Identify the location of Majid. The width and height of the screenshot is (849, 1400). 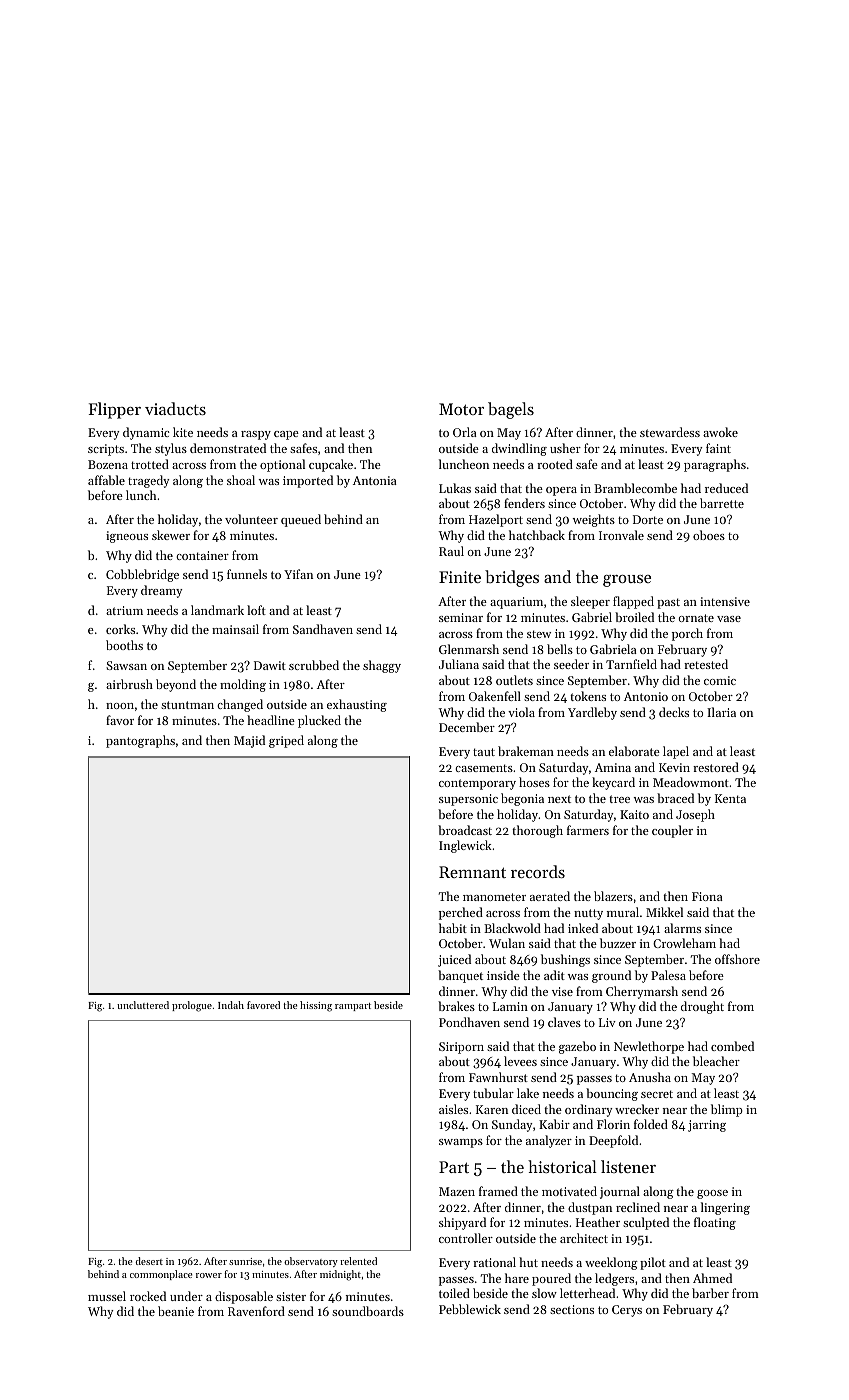
(249, 741).
